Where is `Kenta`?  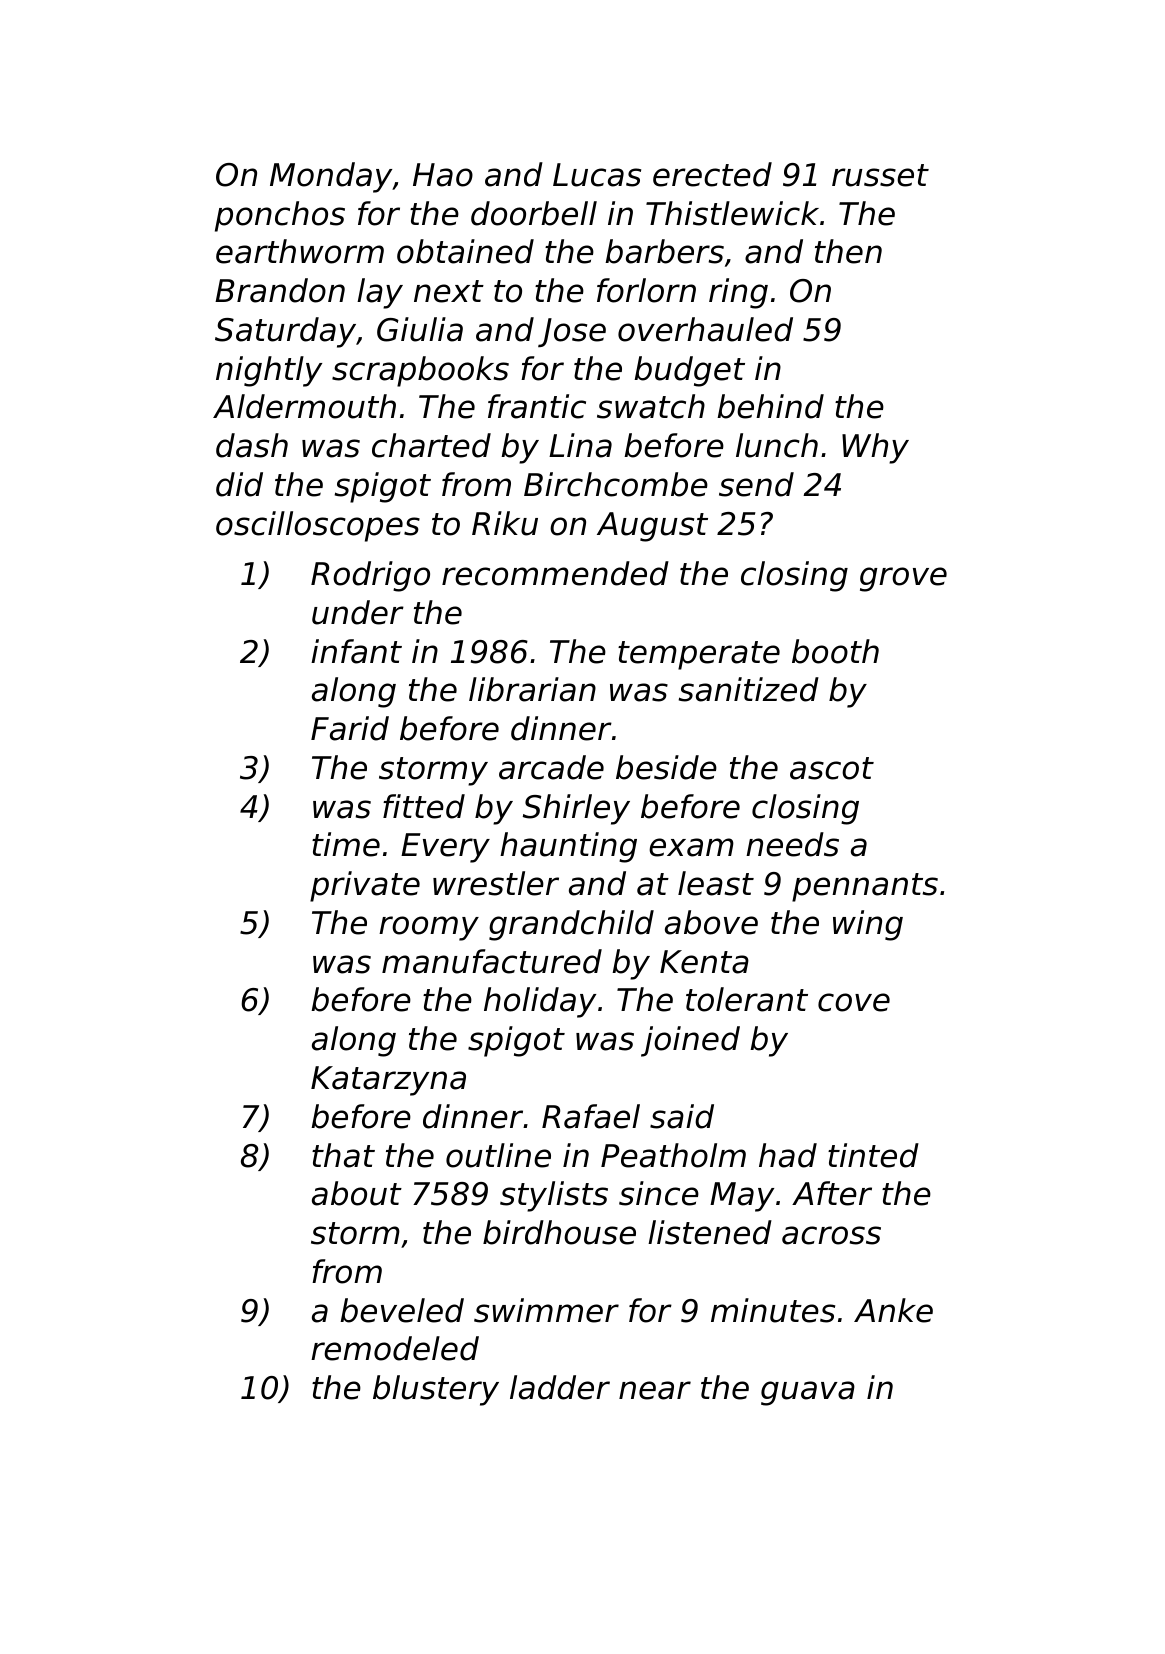
Kenta is located at coordinates (704, 962).
